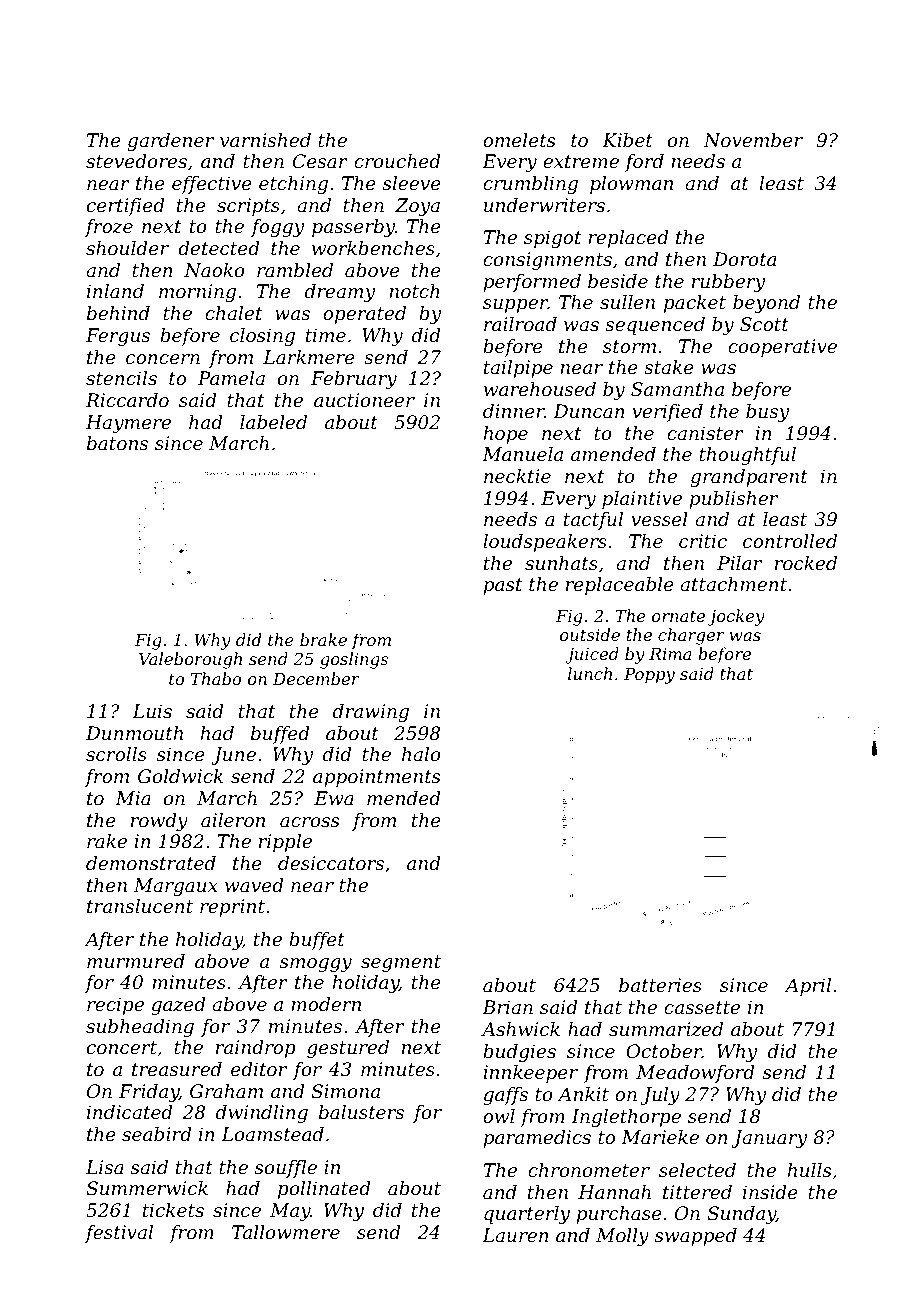 The width and height of the screenshot is (924, 1314). I want to click on controlled, so click(790, 541).
